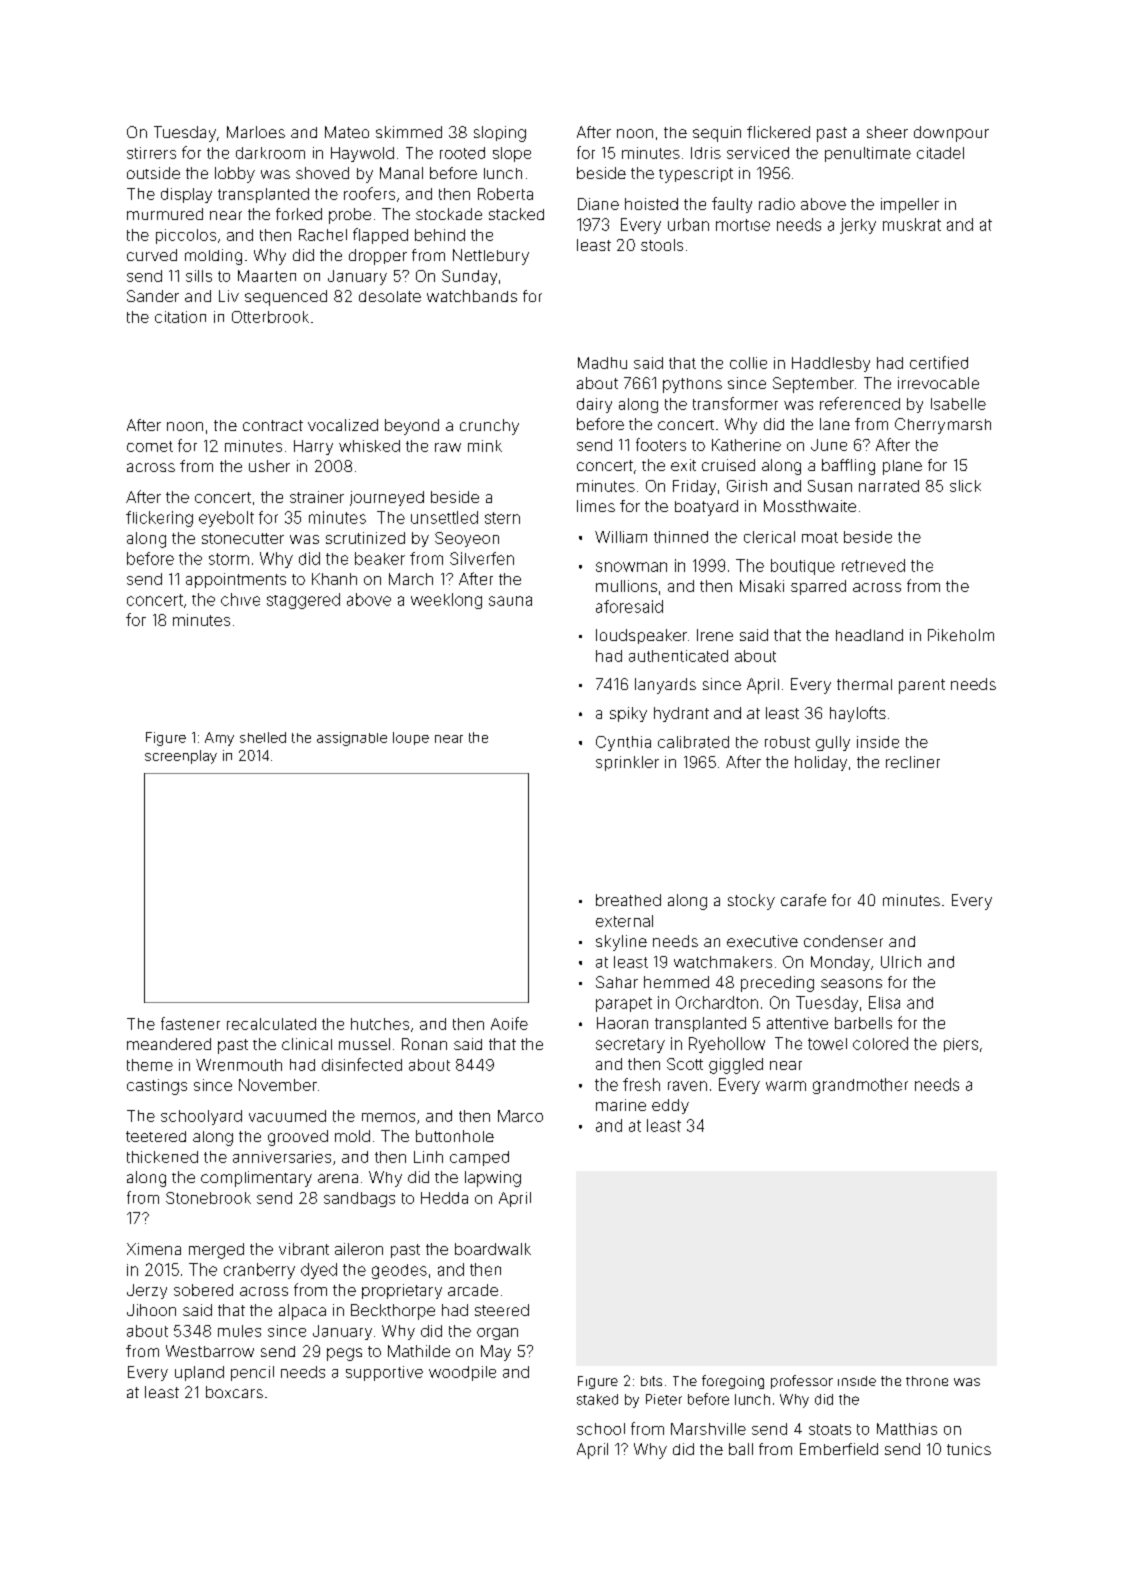  I want to click on sloping, so click(500, 134).
